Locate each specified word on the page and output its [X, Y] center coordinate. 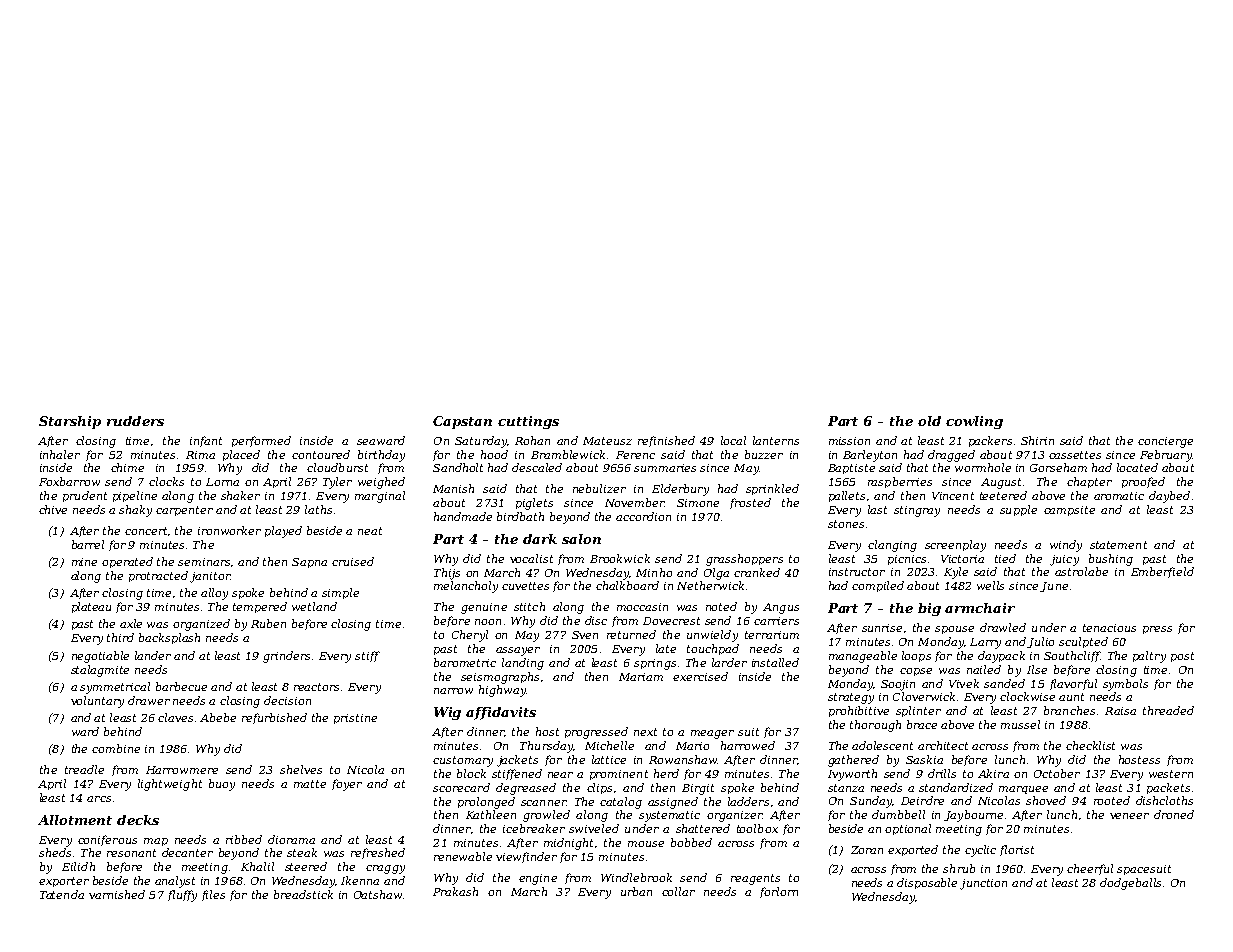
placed [241, 455]
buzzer [764, 454]
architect [943, 745]
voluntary [97, 702]
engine [538, 879]
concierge [1165, 442]
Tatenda [62, 894]
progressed [596, 733]
